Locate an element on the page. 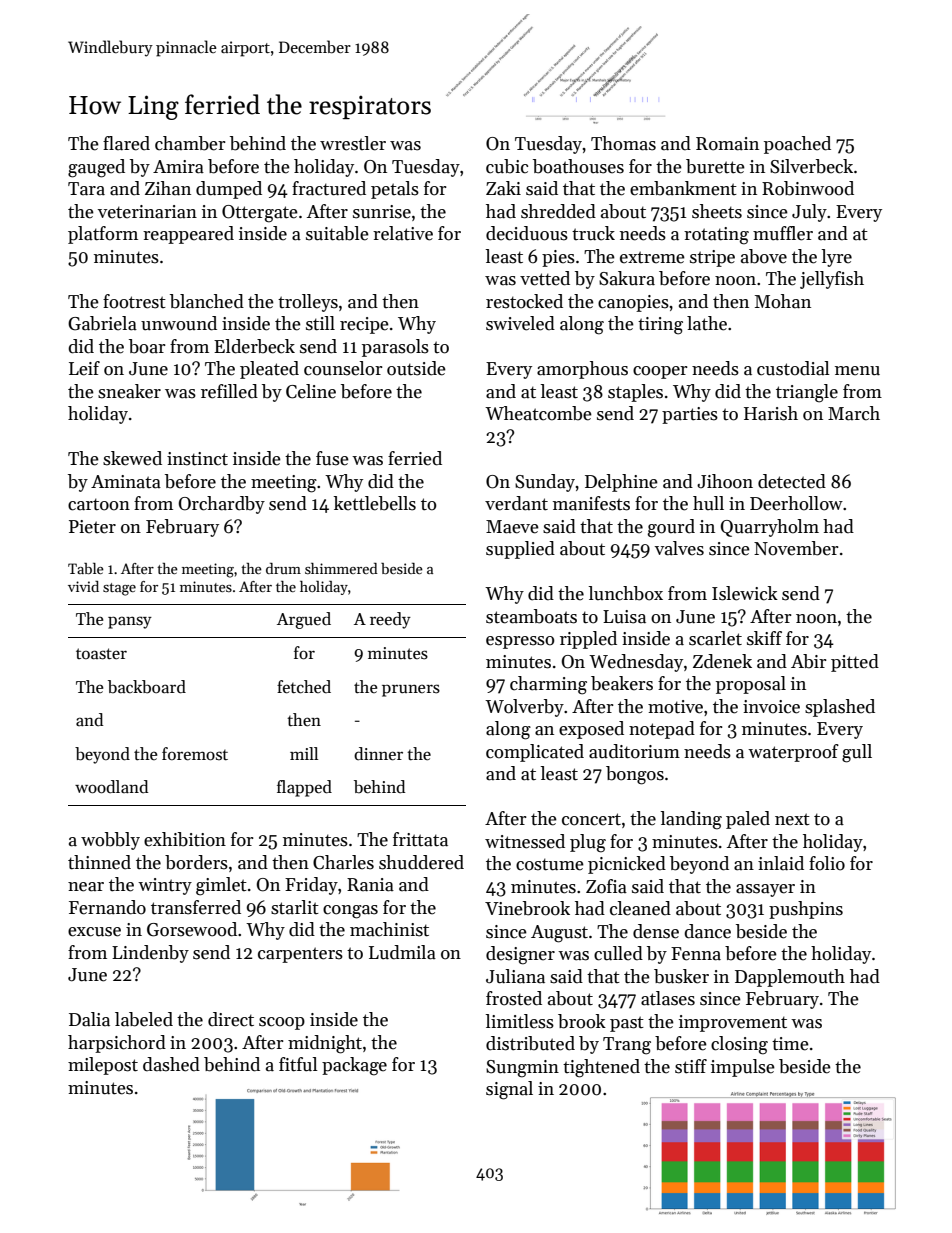 The width and height of the page is (952, 1233). relative is located at coordinates (403, 233).
